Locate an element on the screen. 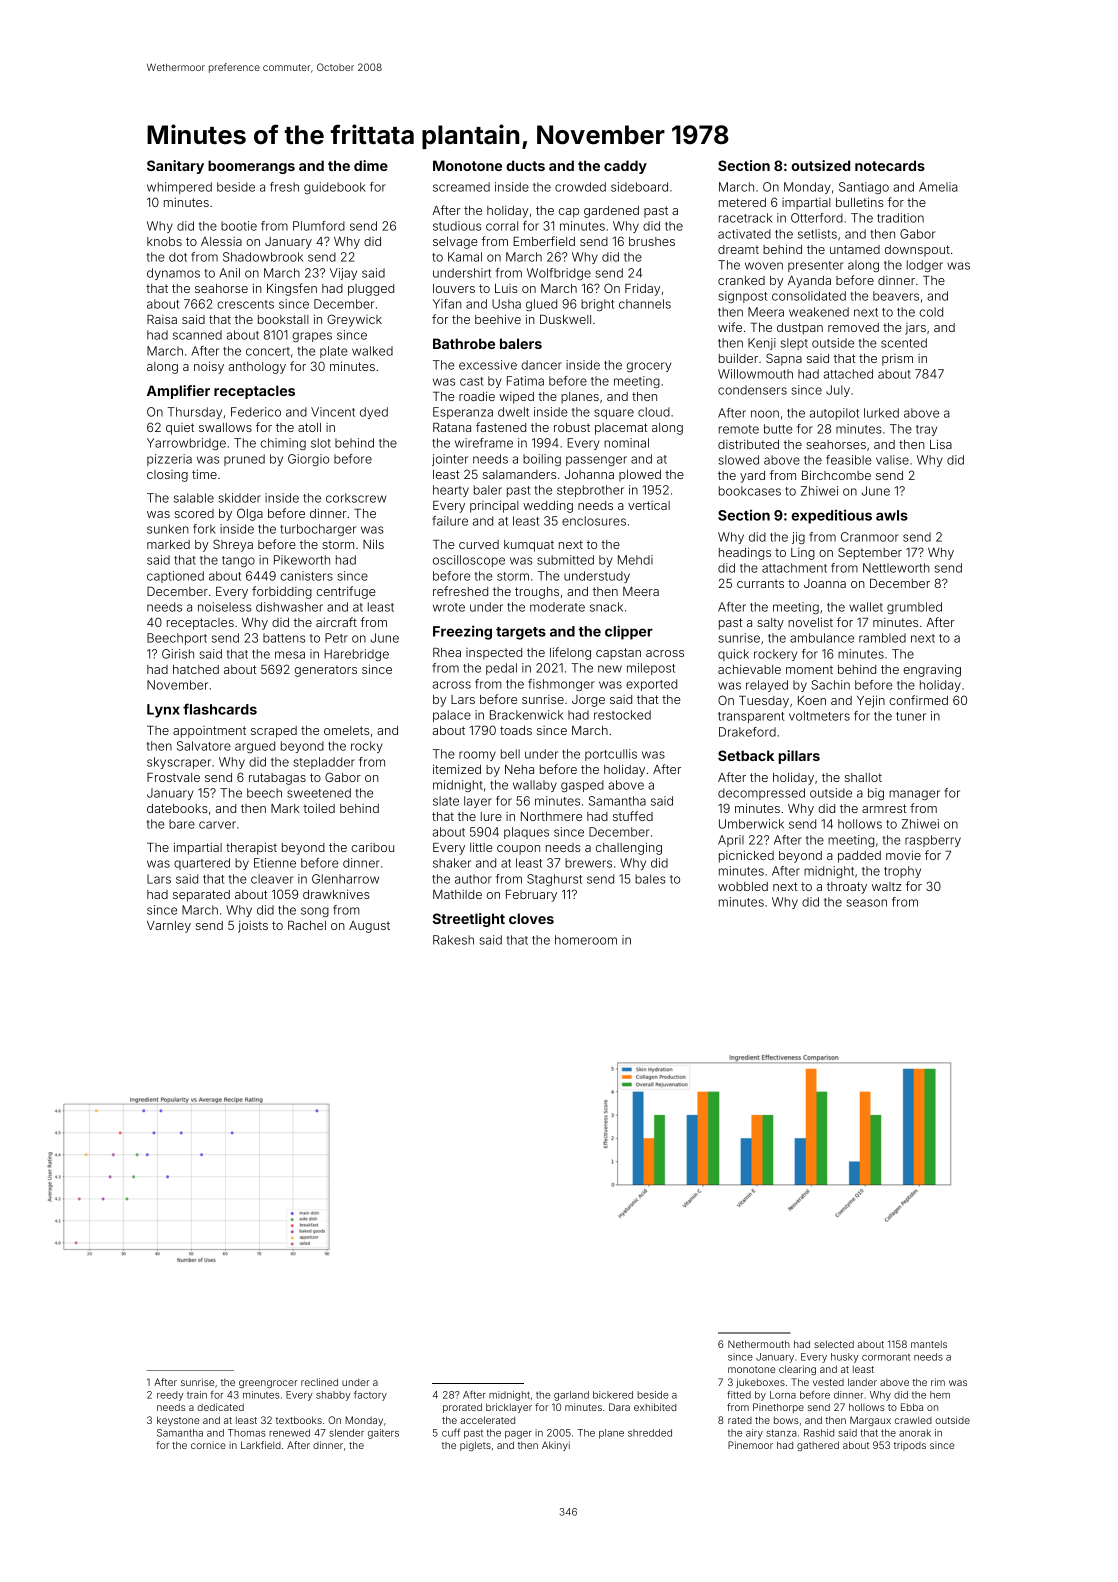  tripods is located at coordinates (910, 1446).
